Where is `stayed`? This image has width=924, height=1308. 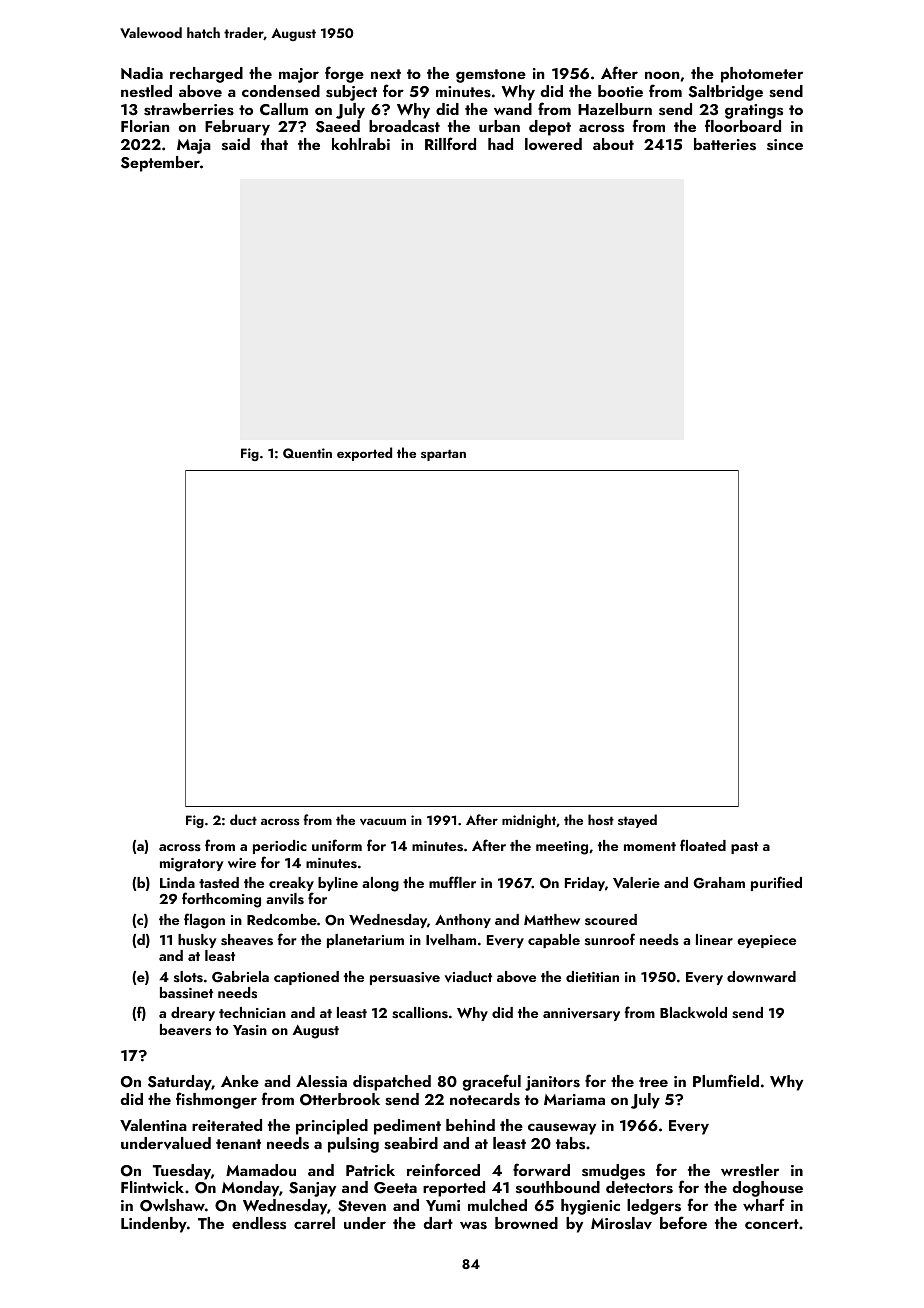 stayed is located at coordinates (637, 821).
